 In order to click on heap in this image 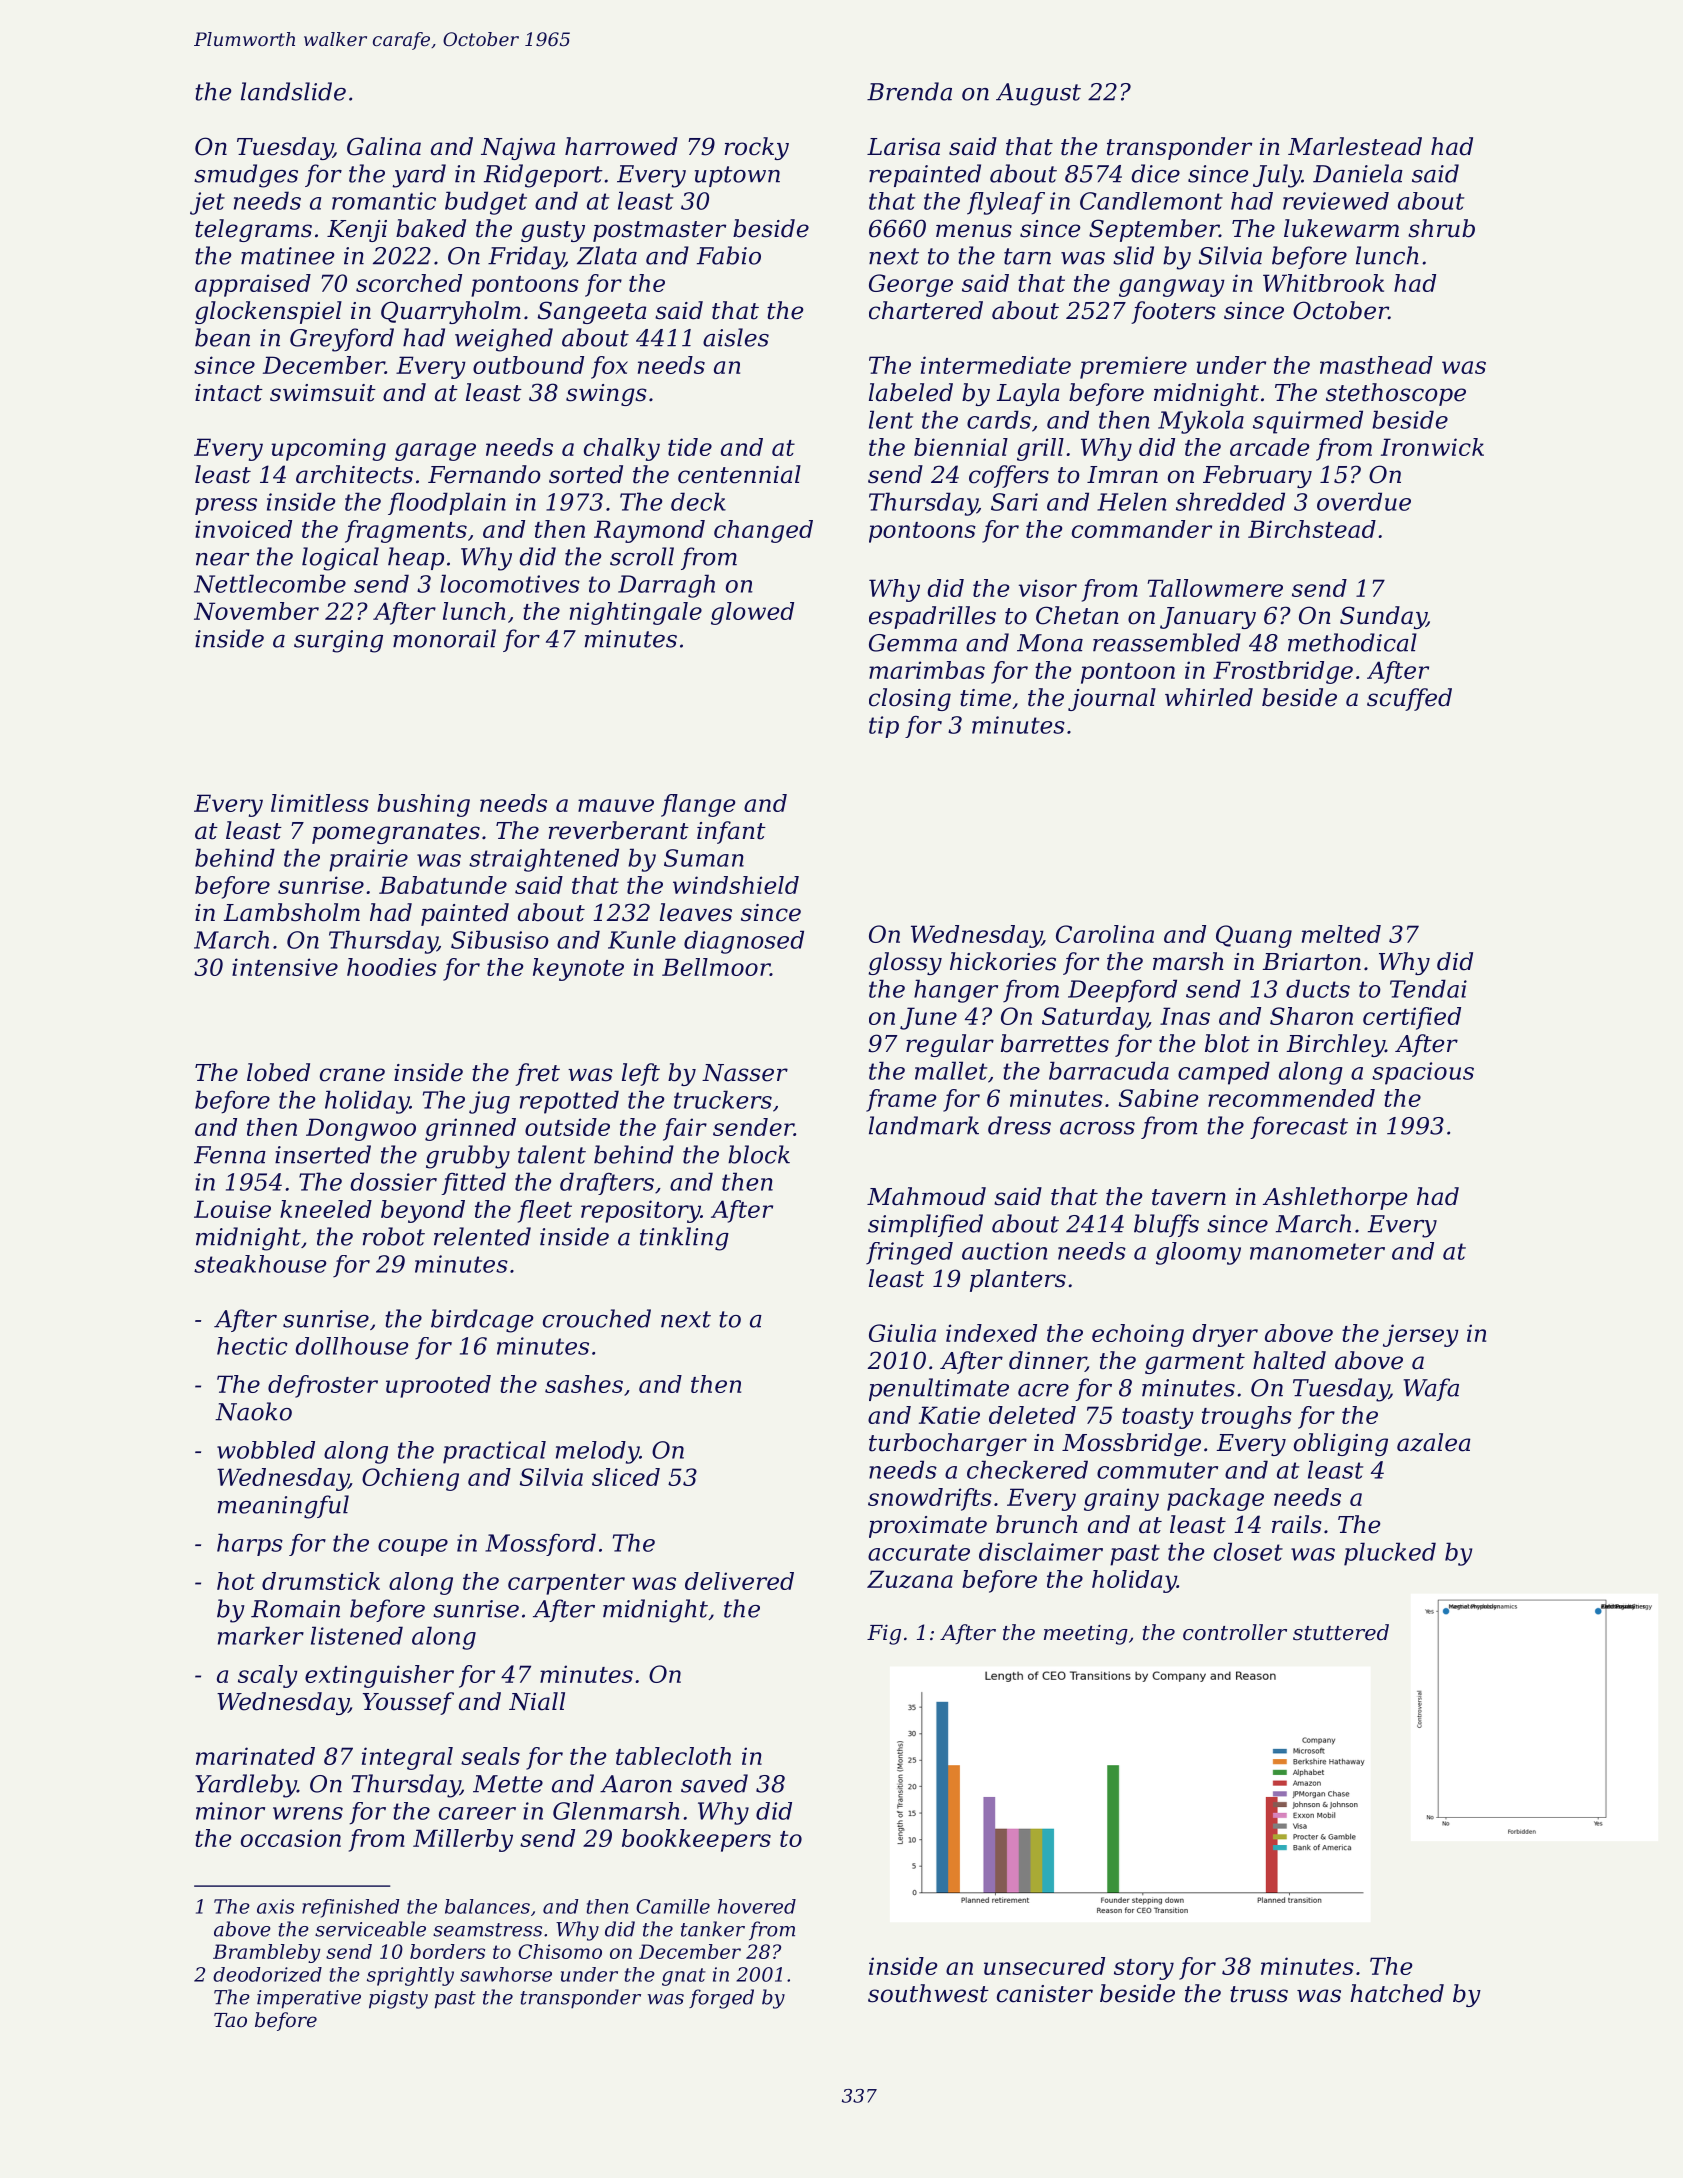, I will do `click(416, 558)`.
